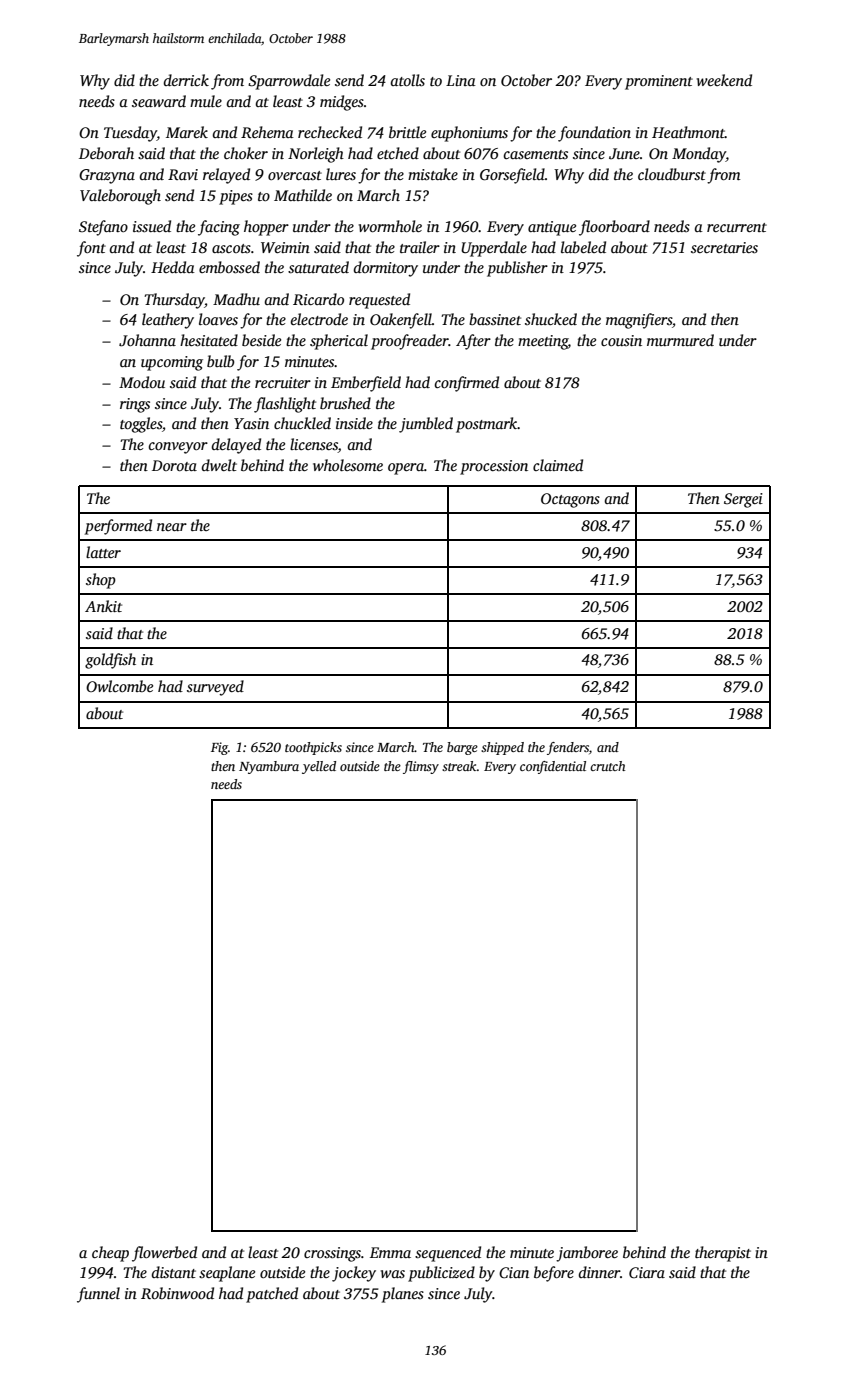  I want to click on Nyambura, so click(269, 767).
